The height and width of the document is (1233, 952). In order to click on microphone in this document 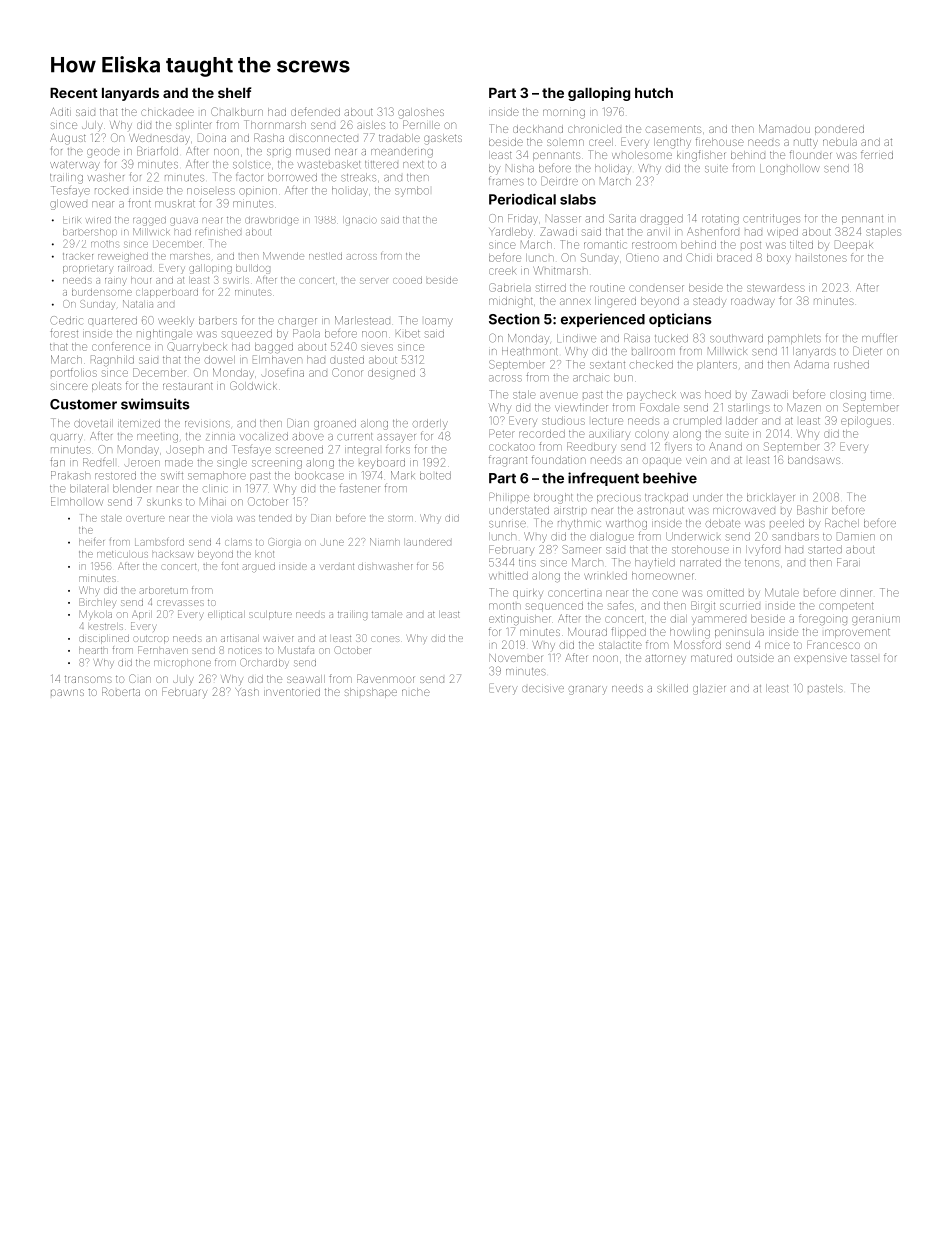, I will do `click(182, 664)`.
